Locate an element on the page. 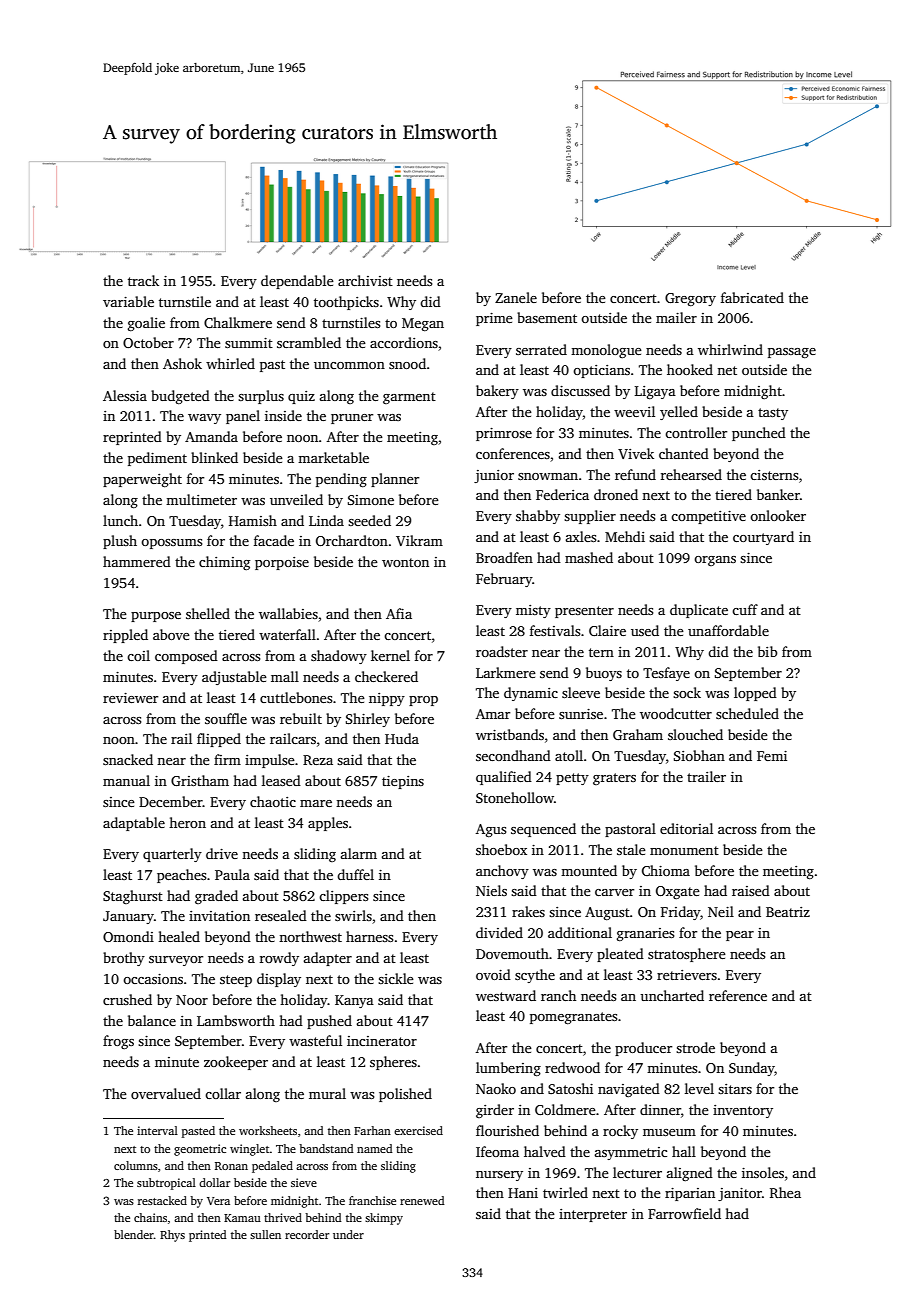 This page has height=1314, width=924. wallabies is located at coordinates (288, 613).
